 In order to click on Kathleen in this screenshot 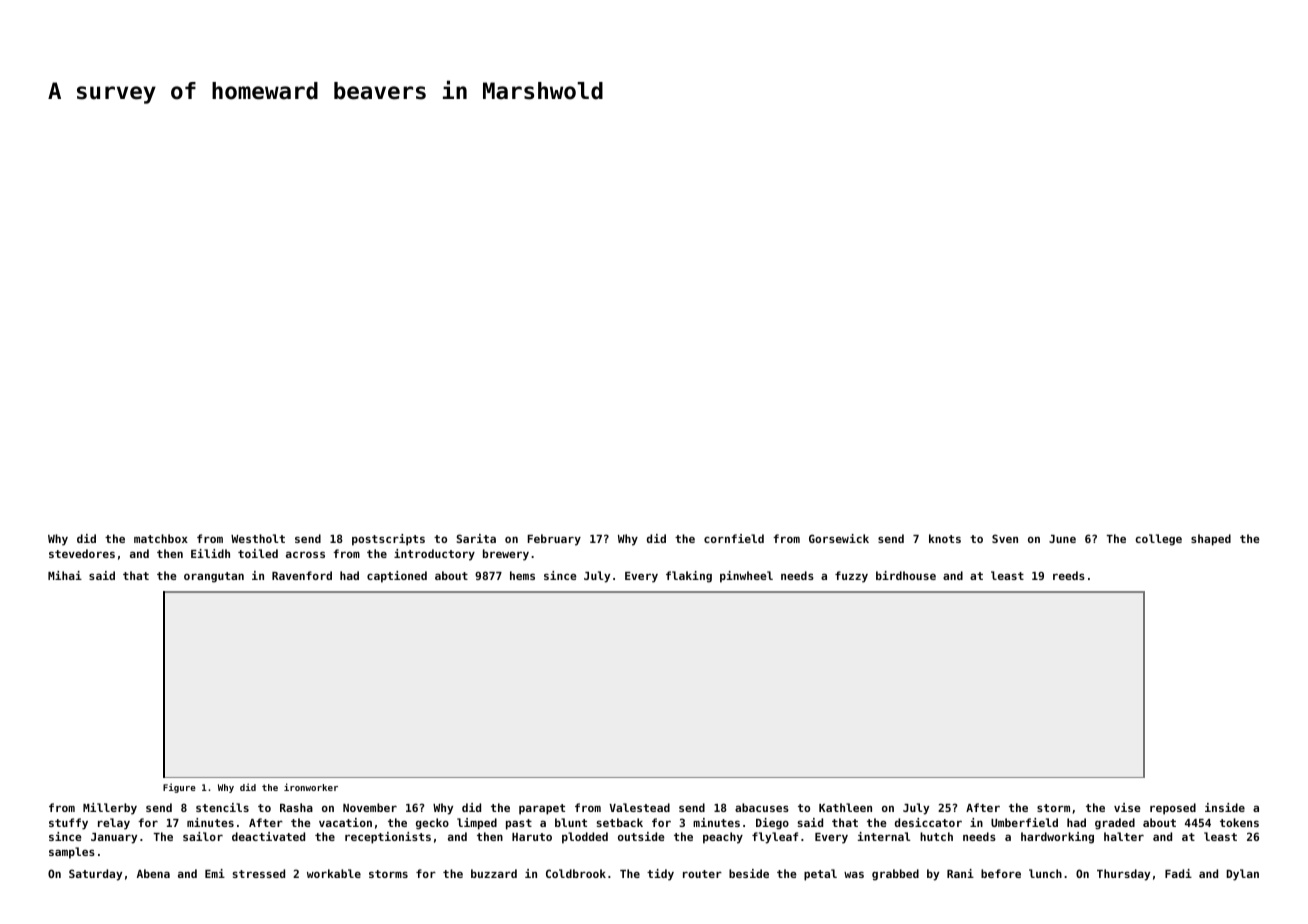, I will do `click(845, 807)`.
